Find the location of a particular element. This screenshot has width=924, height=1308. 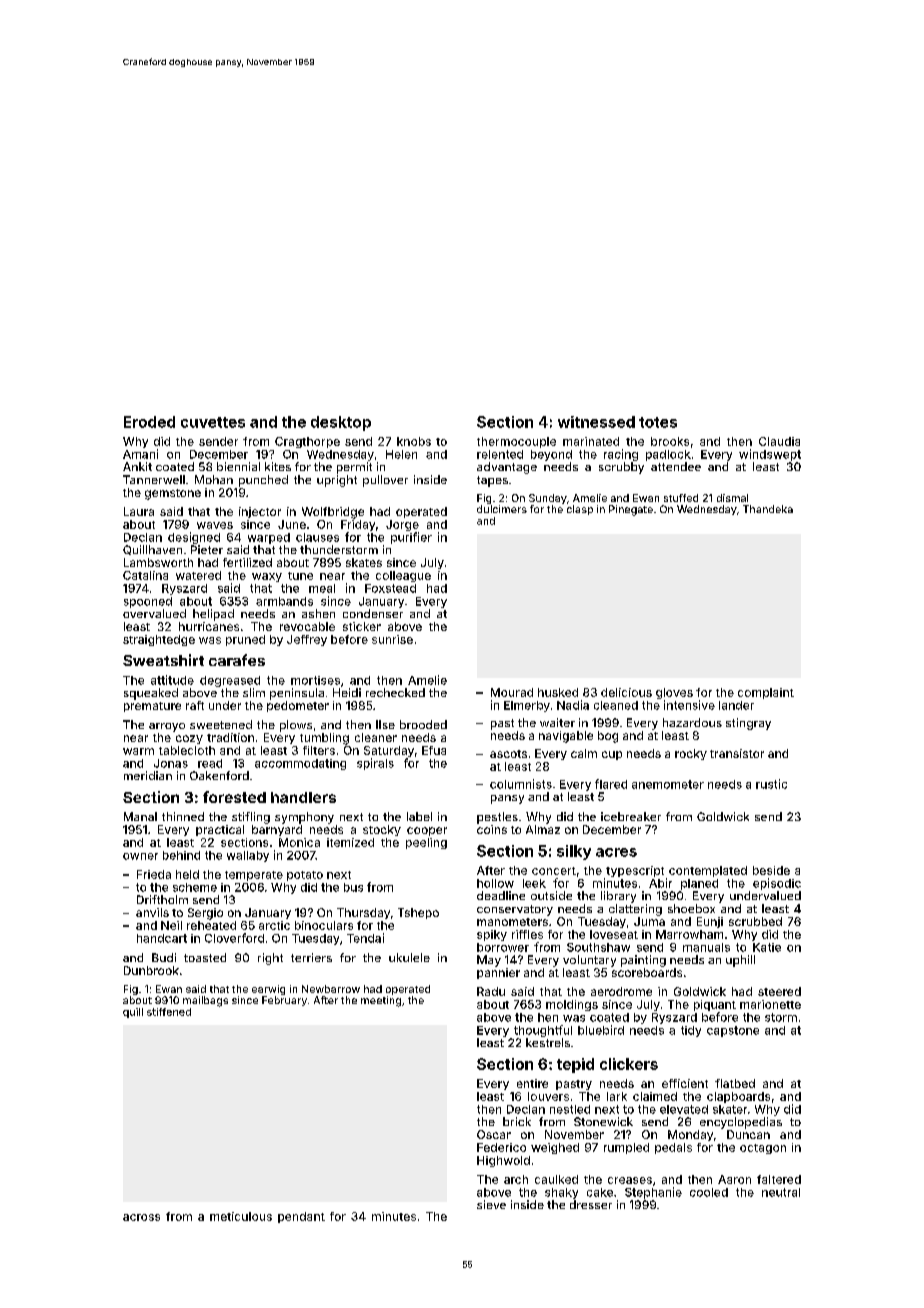

plows is located at coordinates (296, 726).
